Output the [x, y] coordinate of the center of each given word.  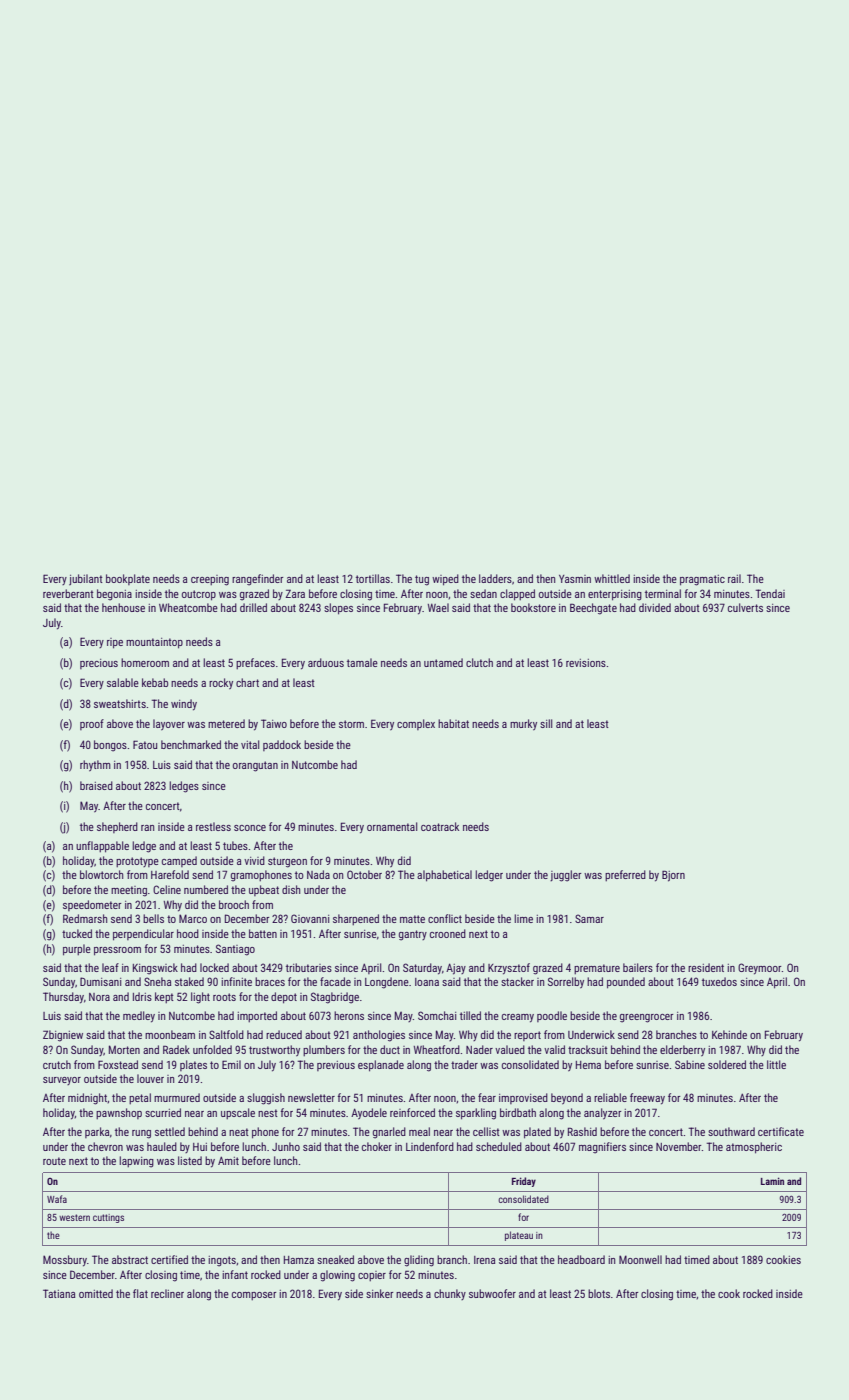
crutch [57, 1064]
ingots [222, 1261]
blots [599, 1293]
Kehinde [729, 1034]
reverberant [68, 593]
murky [523, 725]
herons [349, 1015]
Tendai [770, 593]
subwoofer [492, 1293]
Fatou [145, 744]
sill [546, 723]
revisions [586, 663]
